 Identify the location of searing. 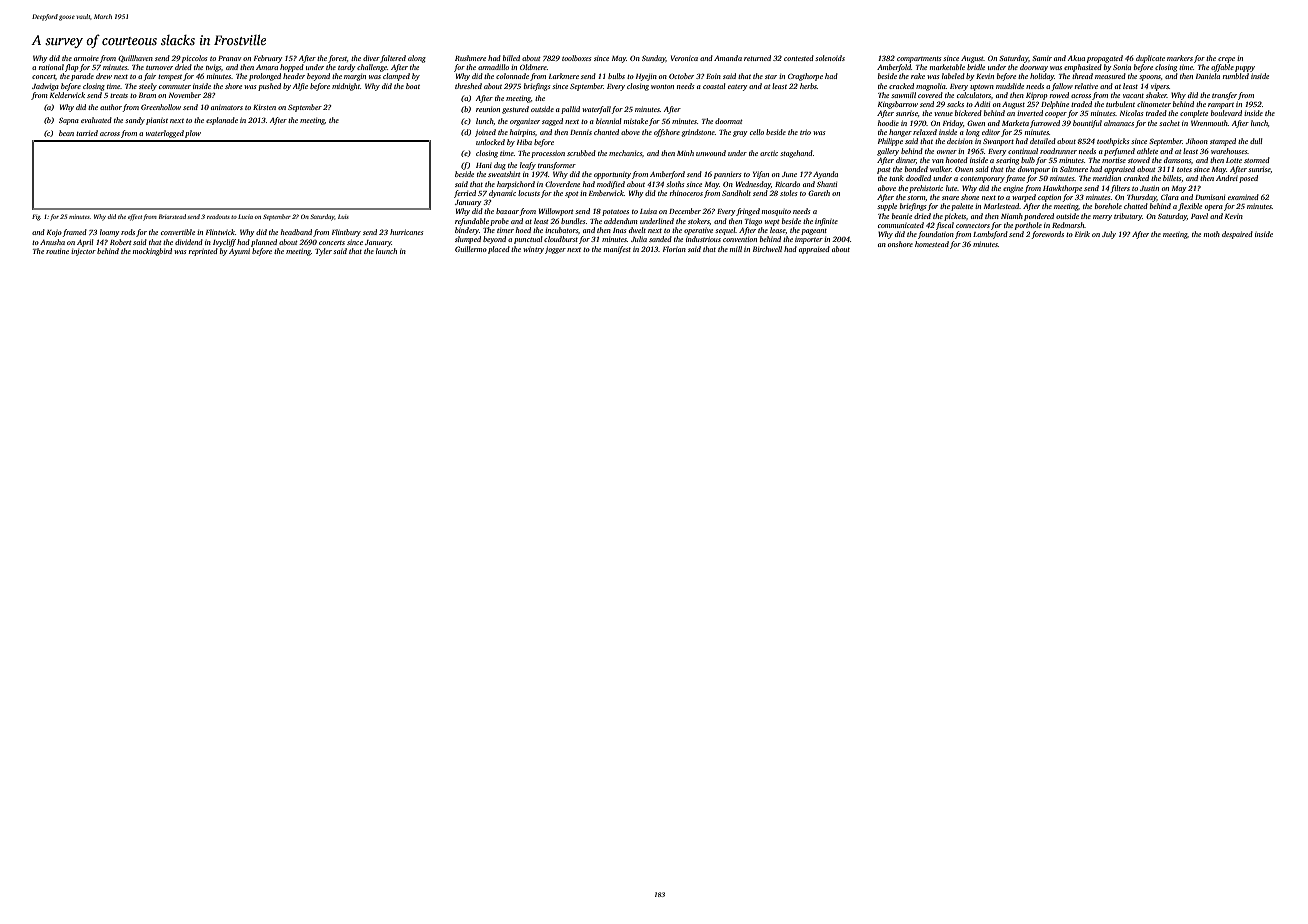
(1007, 162).
